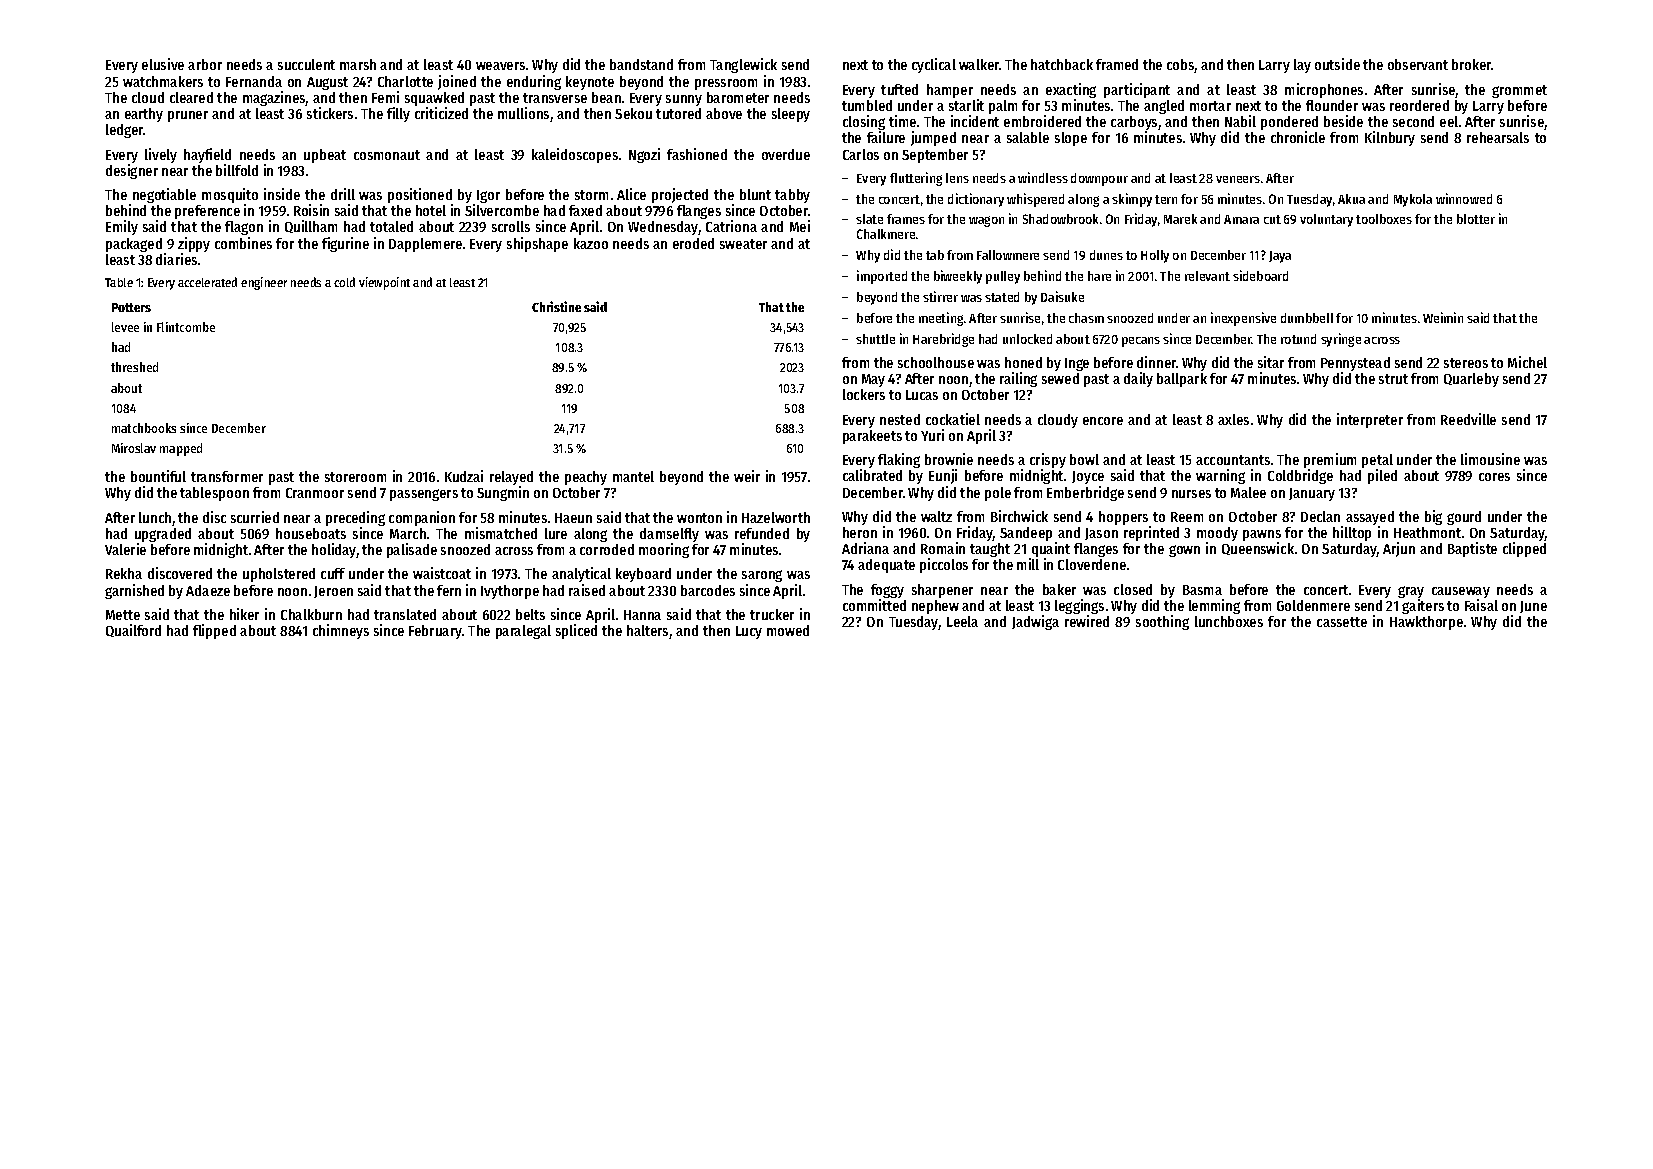 Image resolution: width=1653 pixels, height=1169 pixels. I want to click on cores, so click(1494, 477).
